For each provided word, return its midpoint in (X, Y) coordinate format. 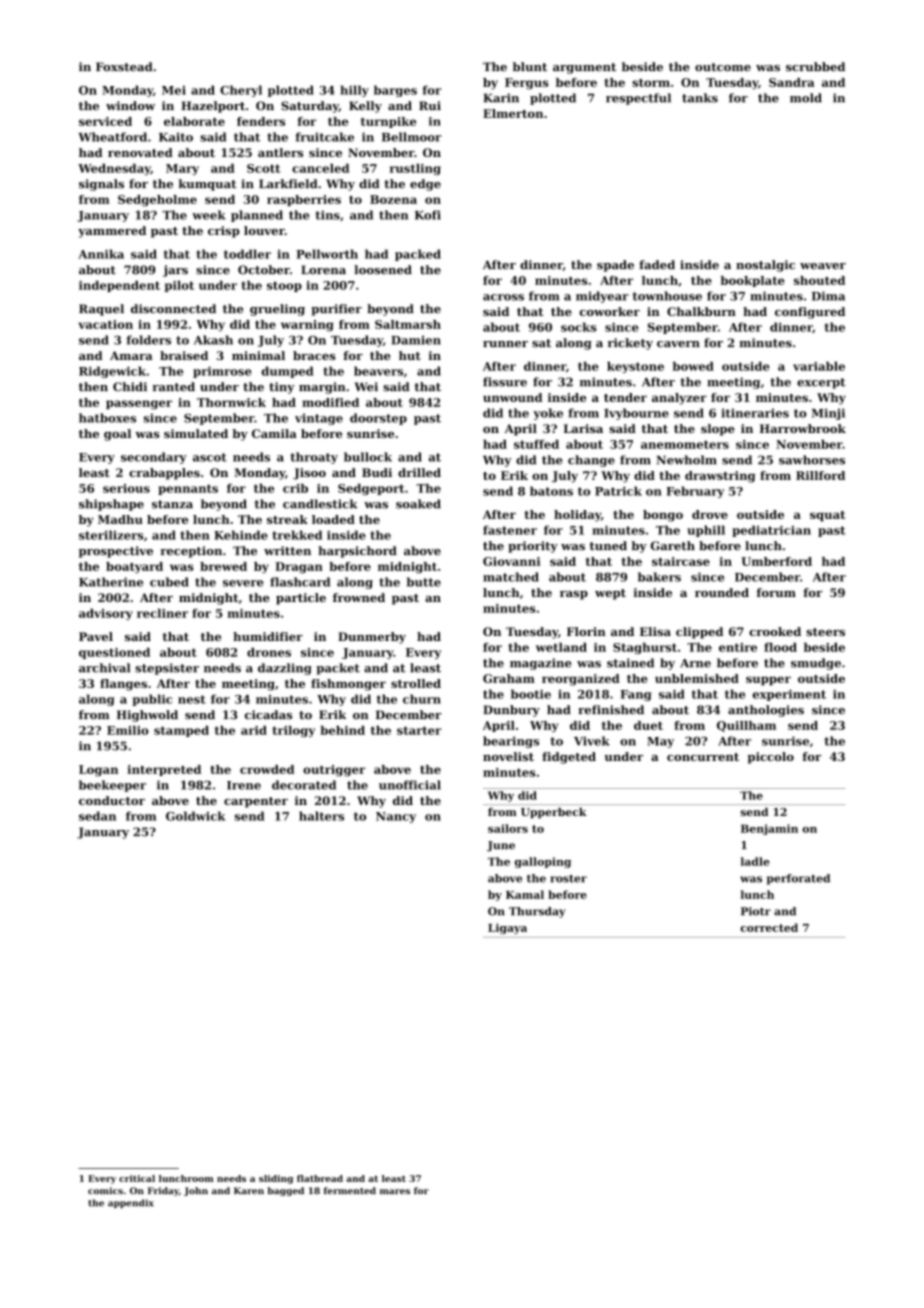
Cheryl (241, 91)
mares (395, 1191)
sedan (97, 816)
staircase (681, 561)
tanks (700, 98)
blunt (530, 67)
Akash (213, 340)
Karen (249, 1190)
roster (568, 879)
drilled (419, 472)
